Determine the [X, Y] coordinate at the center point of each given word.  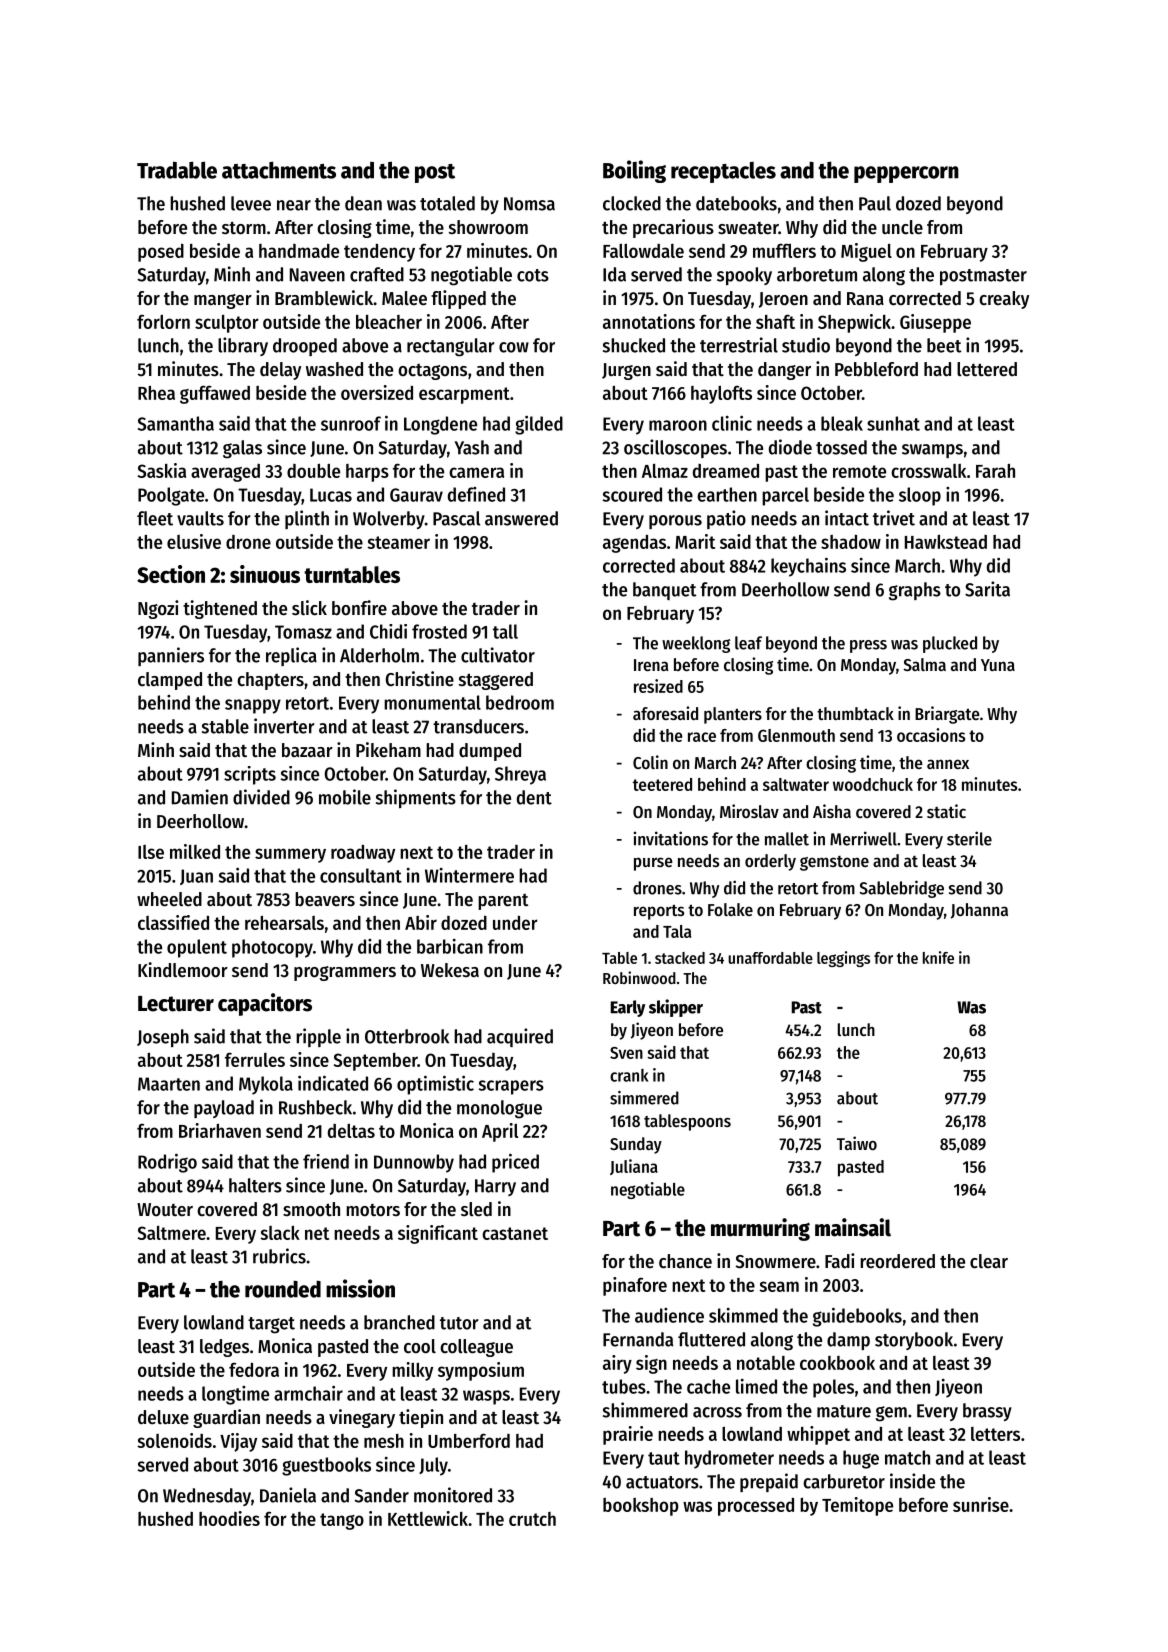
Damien [200, 797]
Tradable [177, 170]
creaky [1004, 300]
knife [938, 957]
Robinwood [639, 977]
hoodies [229, 1518]
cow [514, 347]
